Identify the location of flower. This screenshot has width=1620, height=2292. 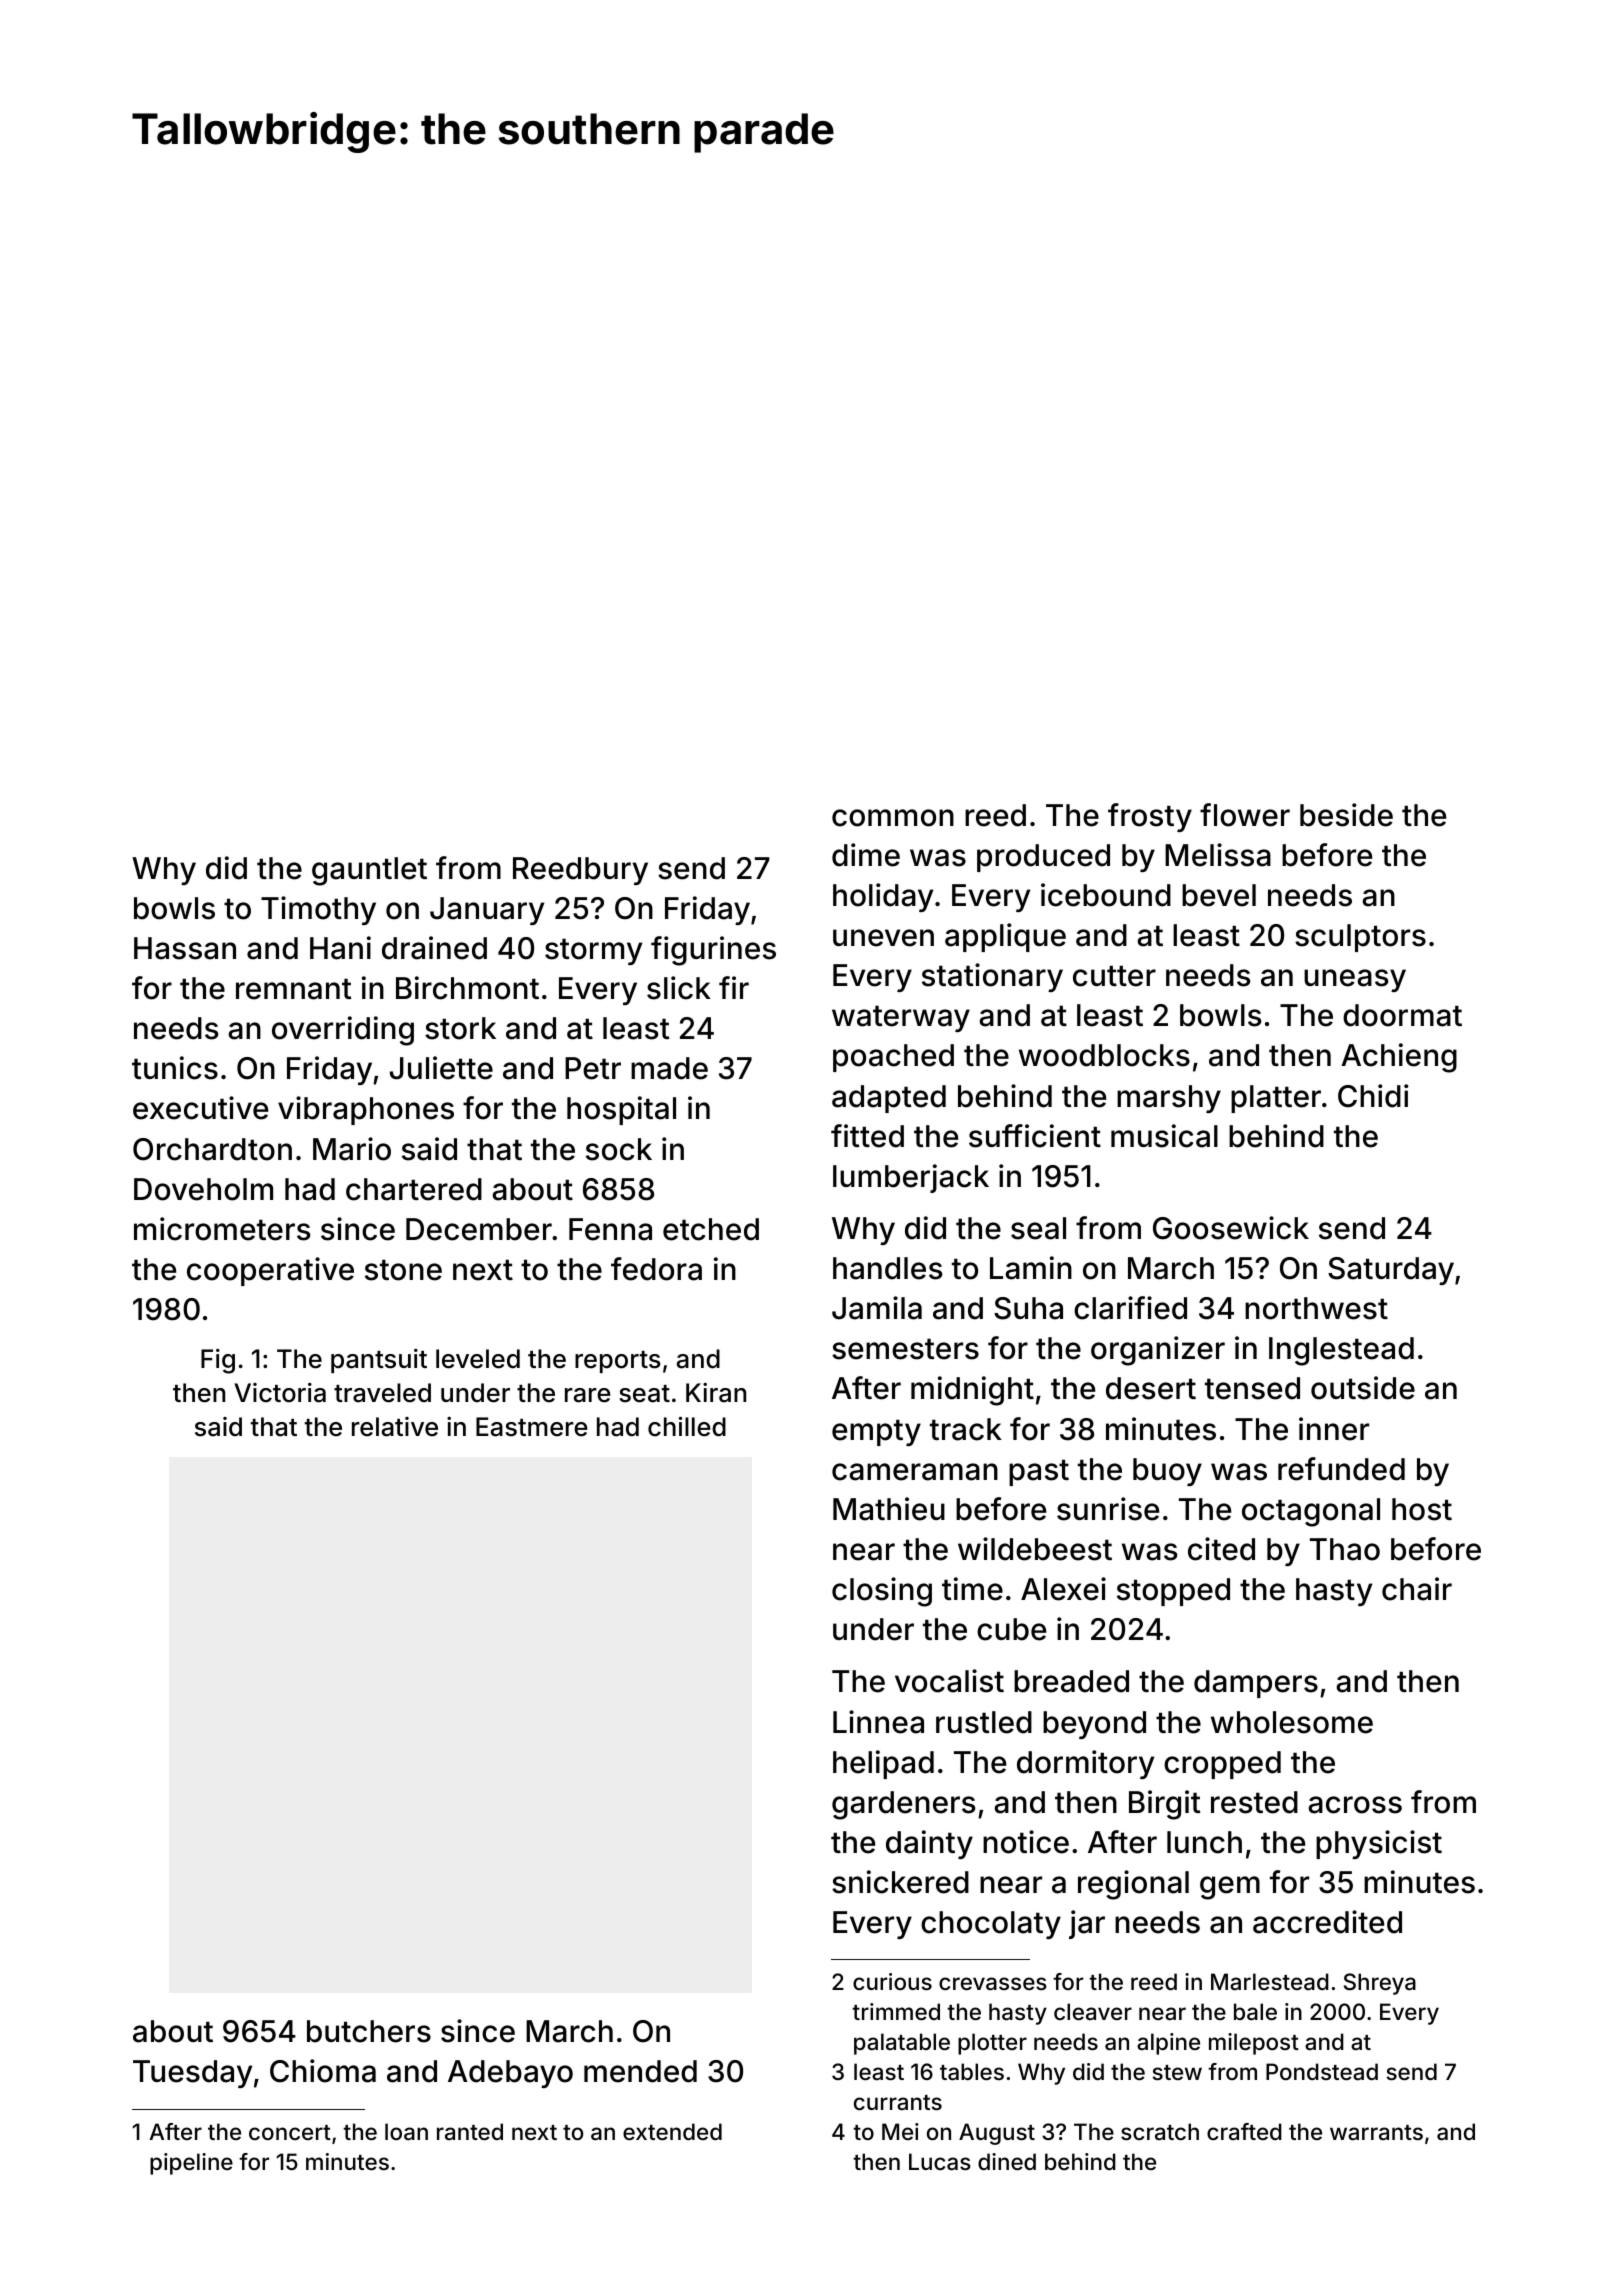
(1245, 815).
